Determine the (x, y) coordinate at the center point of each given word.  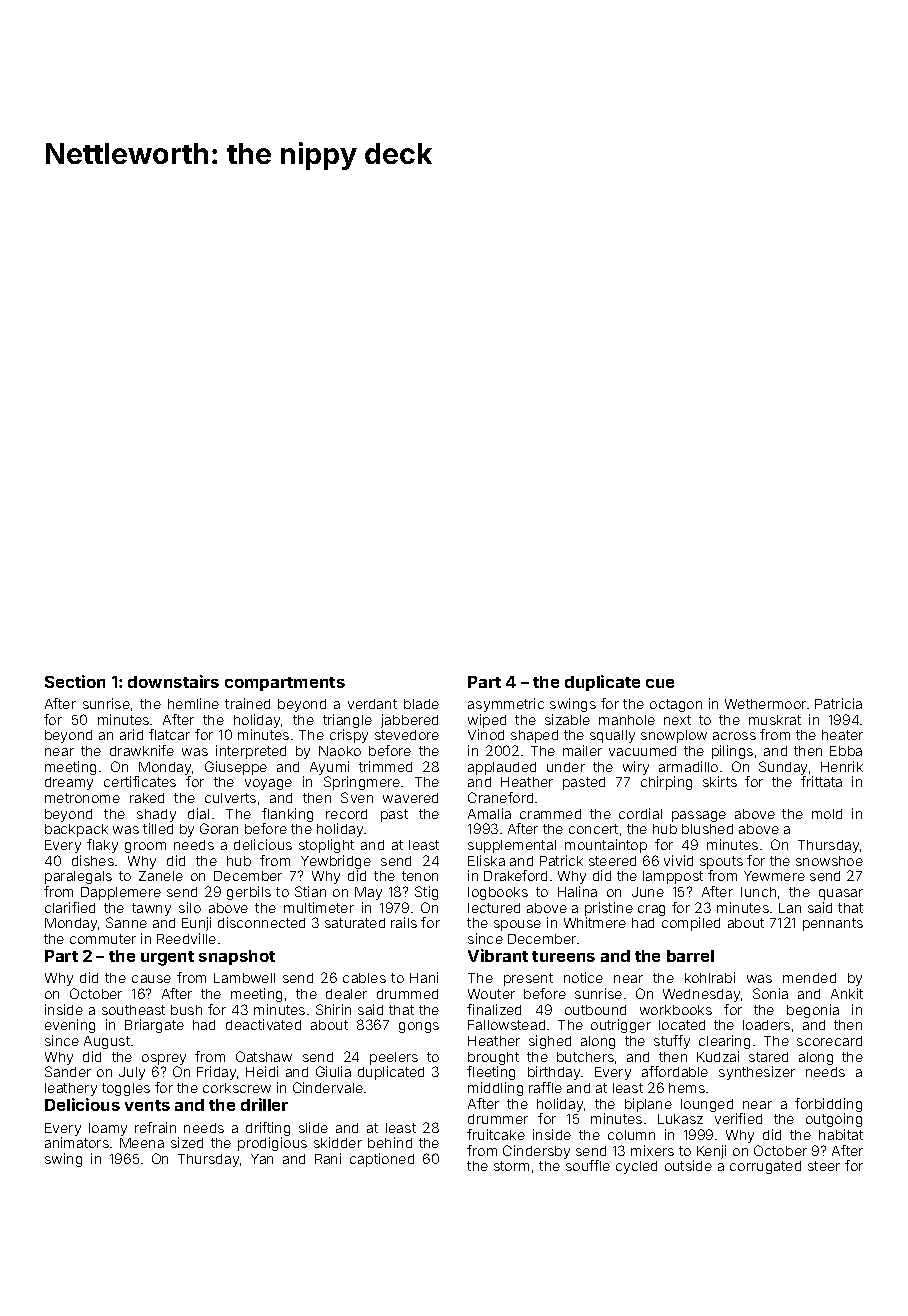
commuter (103, 939)
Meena (142, 1143)
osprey (164, 1059)
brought (493, 1058)
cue (660, 683)
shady (156, 815)
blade (421, 704)
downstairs (173, 681)
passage (699, 816)
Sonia (770, 993)
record (346, 814)
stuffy (672, 1042)
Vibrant (498, 955)
